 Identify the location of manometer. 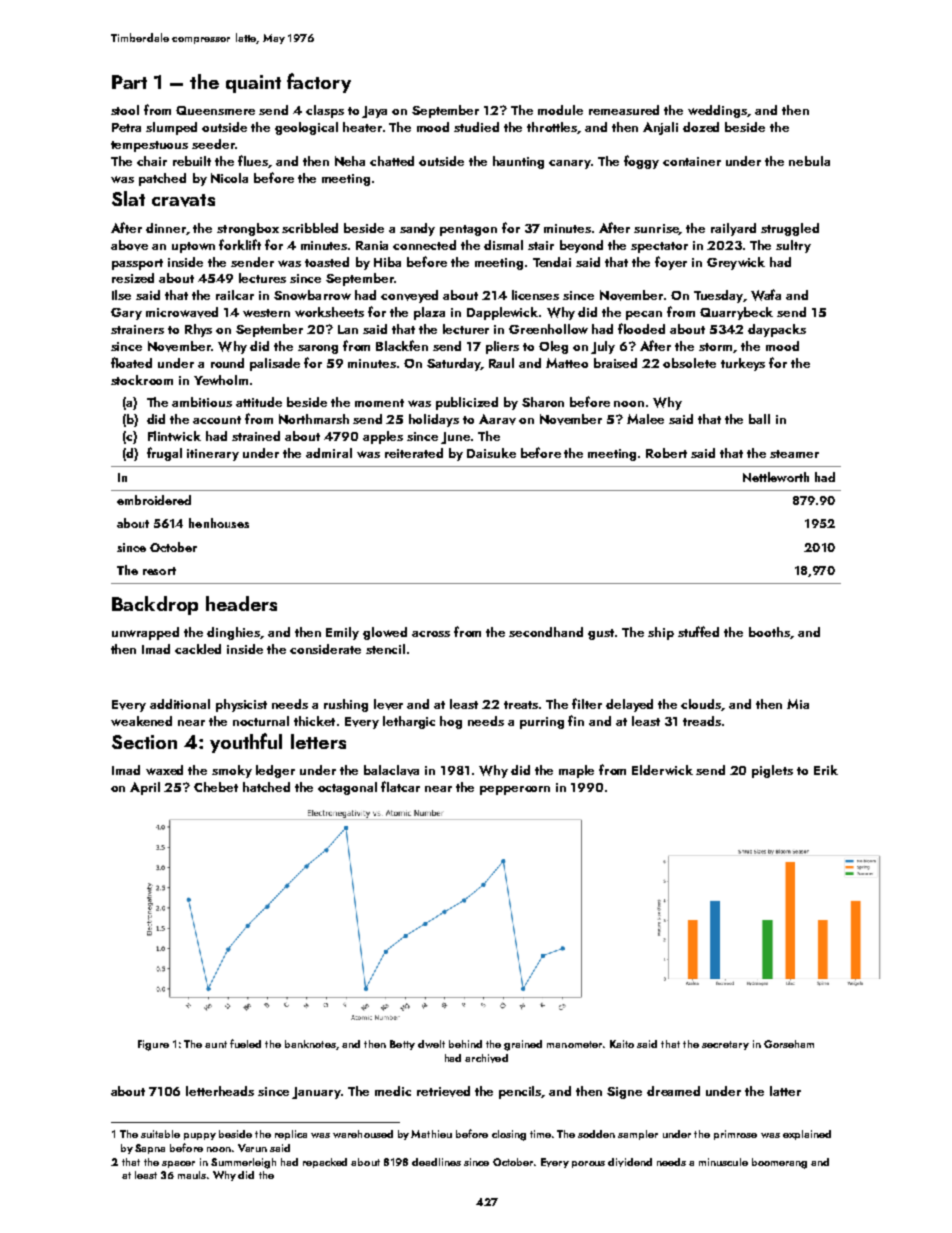
(574, 1044).
